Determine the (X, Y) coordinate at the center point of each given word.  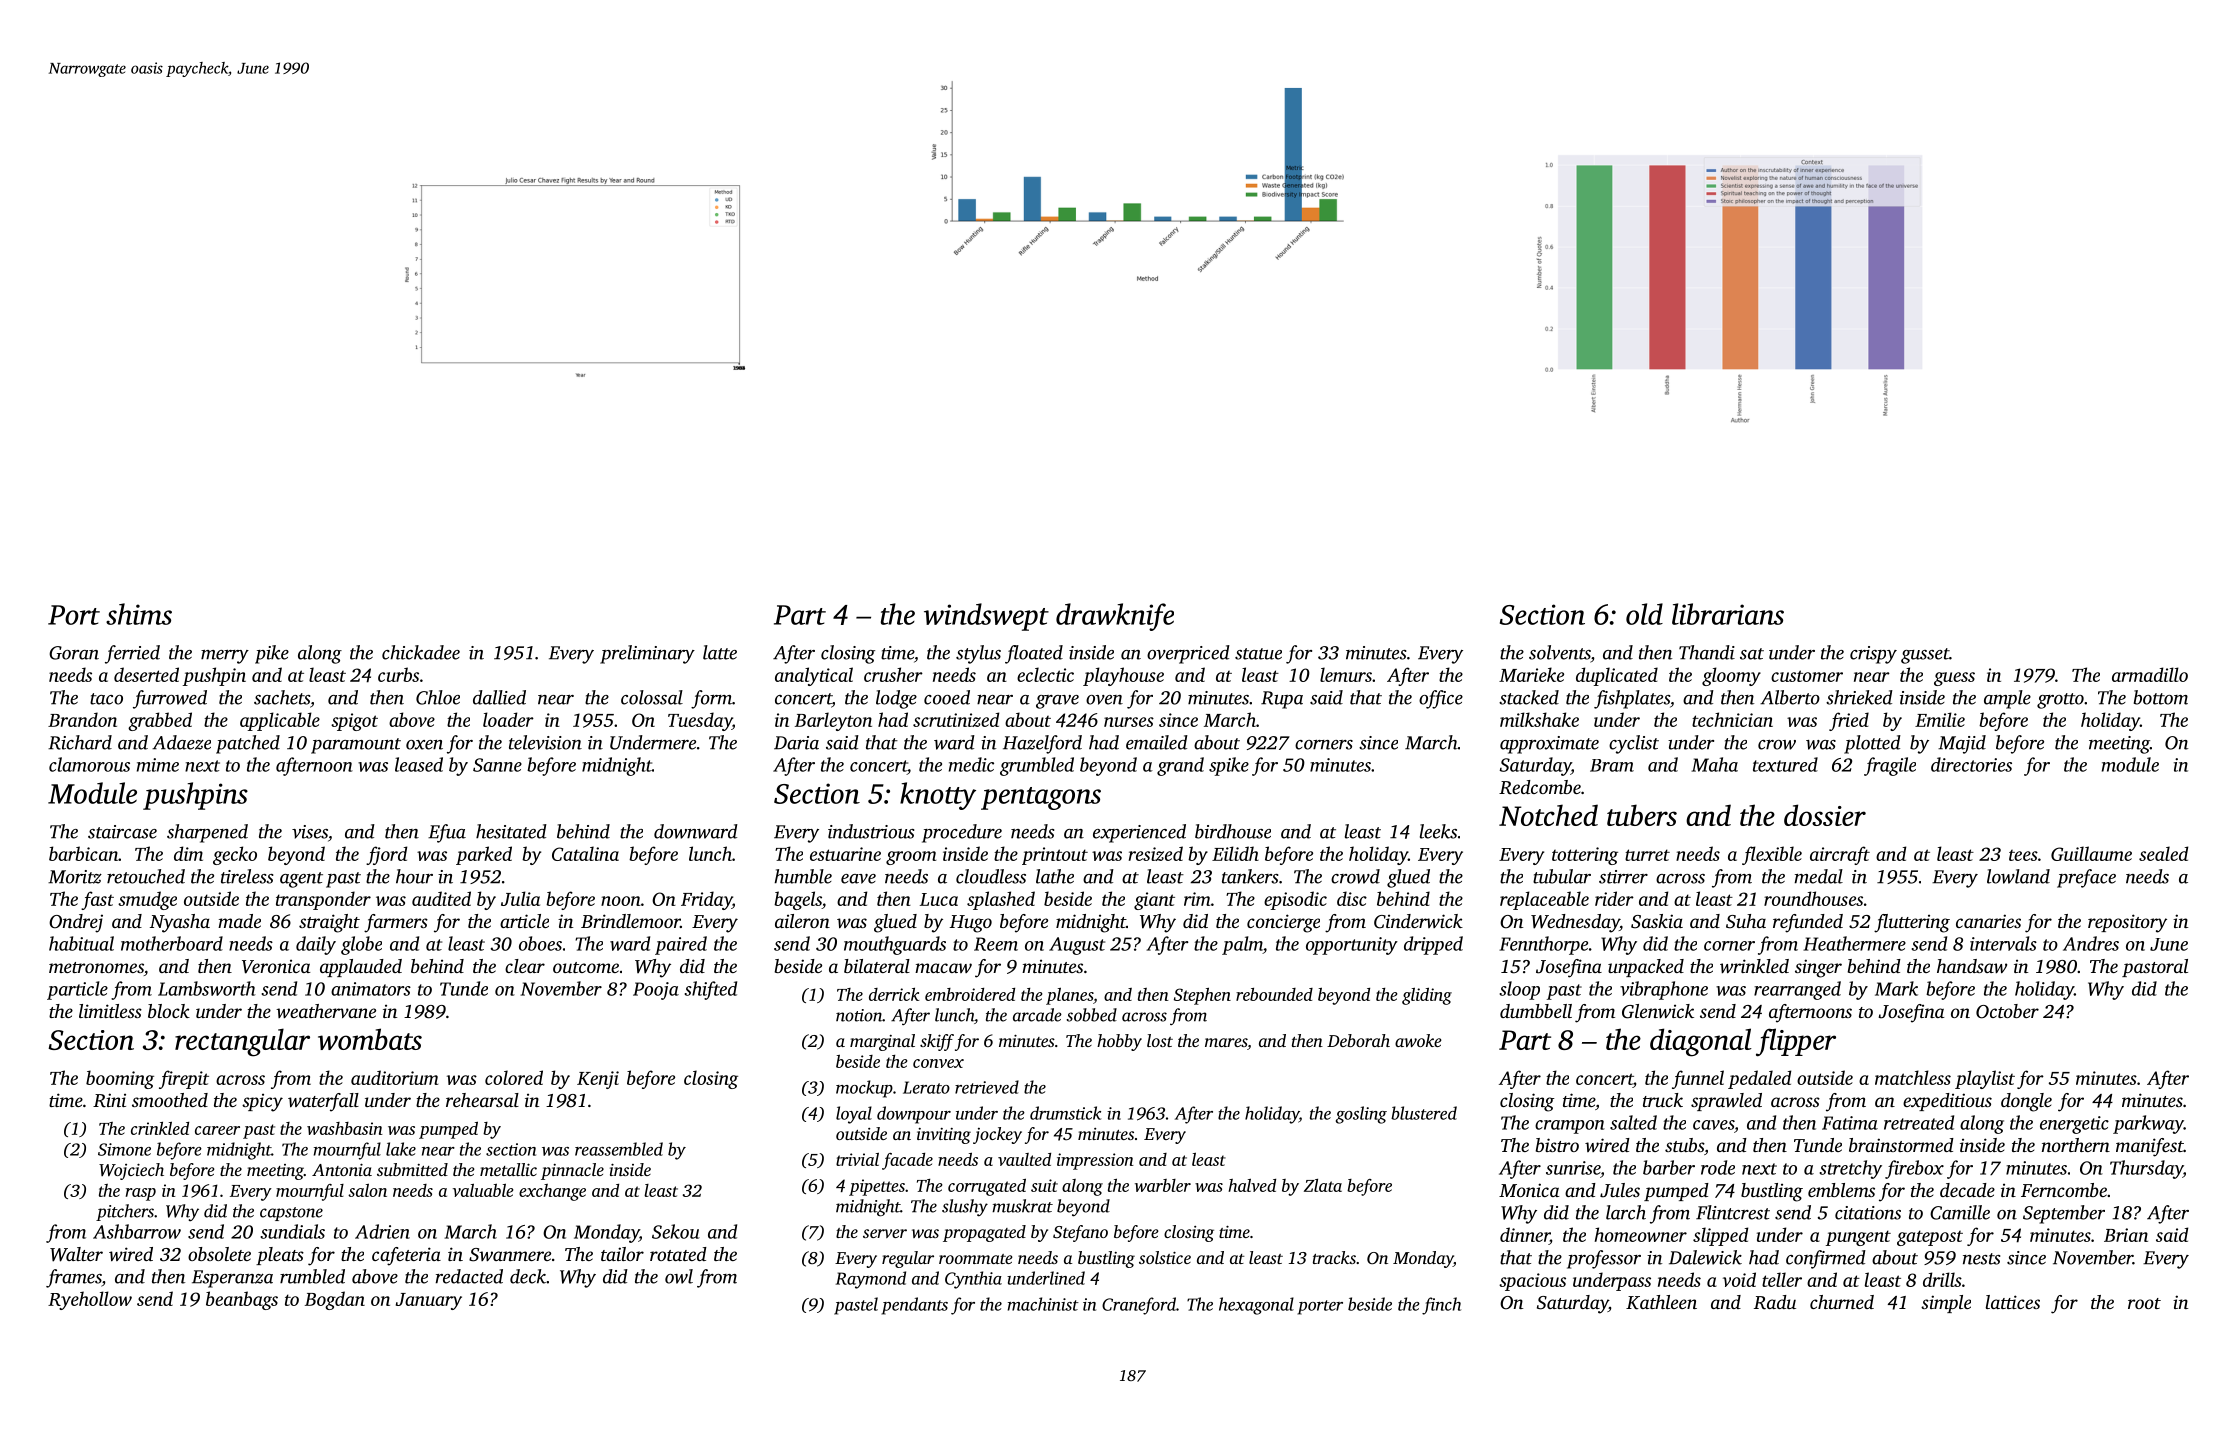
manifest (2150, 1147)
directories (1971, 764)
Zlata (1323, 1185)
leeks (1438, 831)
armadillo (2150, 674)
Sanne (497, 765)
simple (1946, 1304)
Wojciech (131, 1171)
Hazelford (1042, 744)
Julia (520, 898)
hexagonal (1256, 1306)
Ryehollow (90, 1300)
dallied (499, 697)
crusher (893, 674)
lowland (2018, 876)
